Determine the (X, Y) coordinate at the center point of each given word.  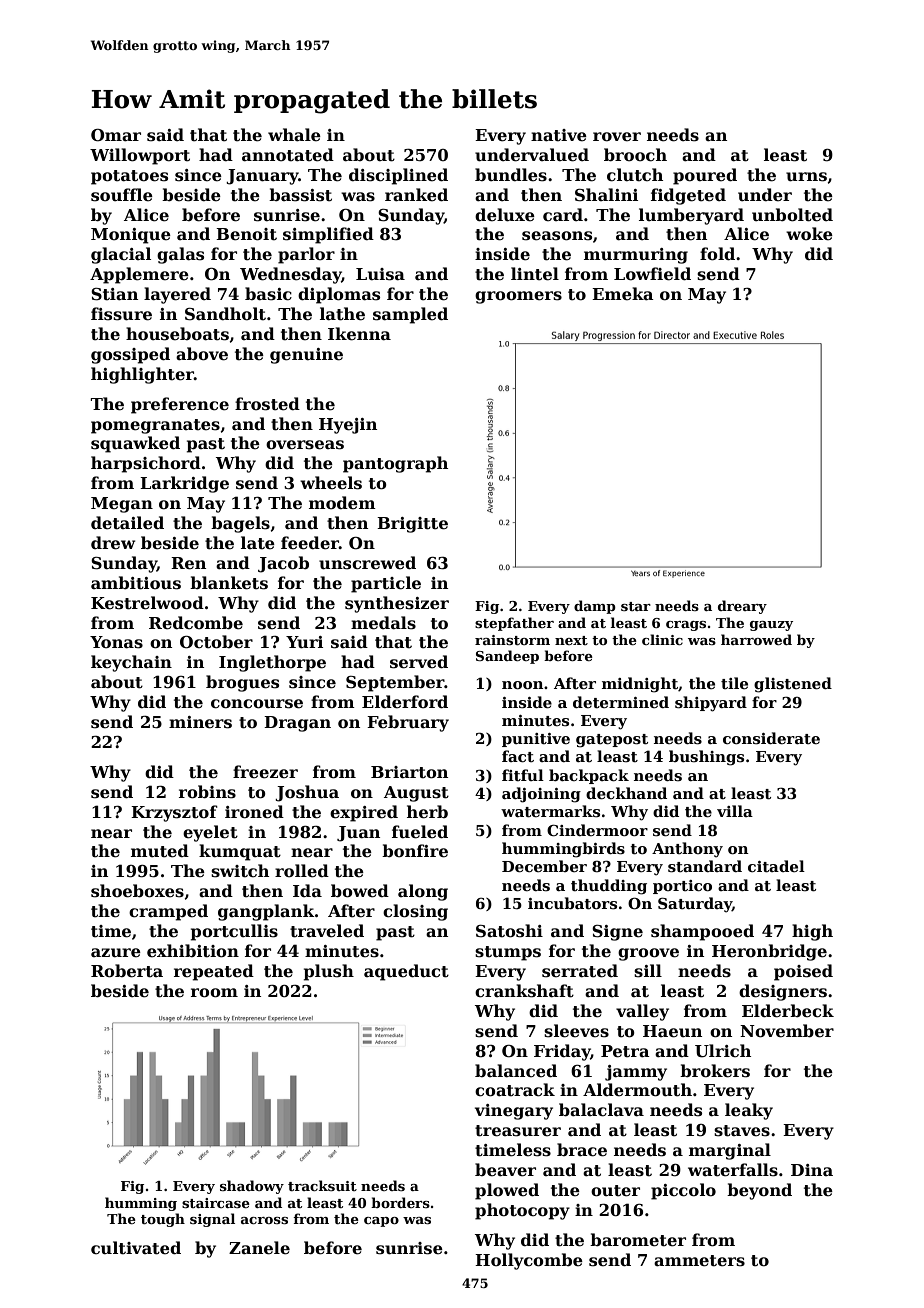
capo (381, 1222)
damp (595, 607)
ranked (416, 195)
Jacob (283, 564)
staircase (216, 1203)
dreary (742, 607)
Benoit (246, 234)
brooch (635, 155)
